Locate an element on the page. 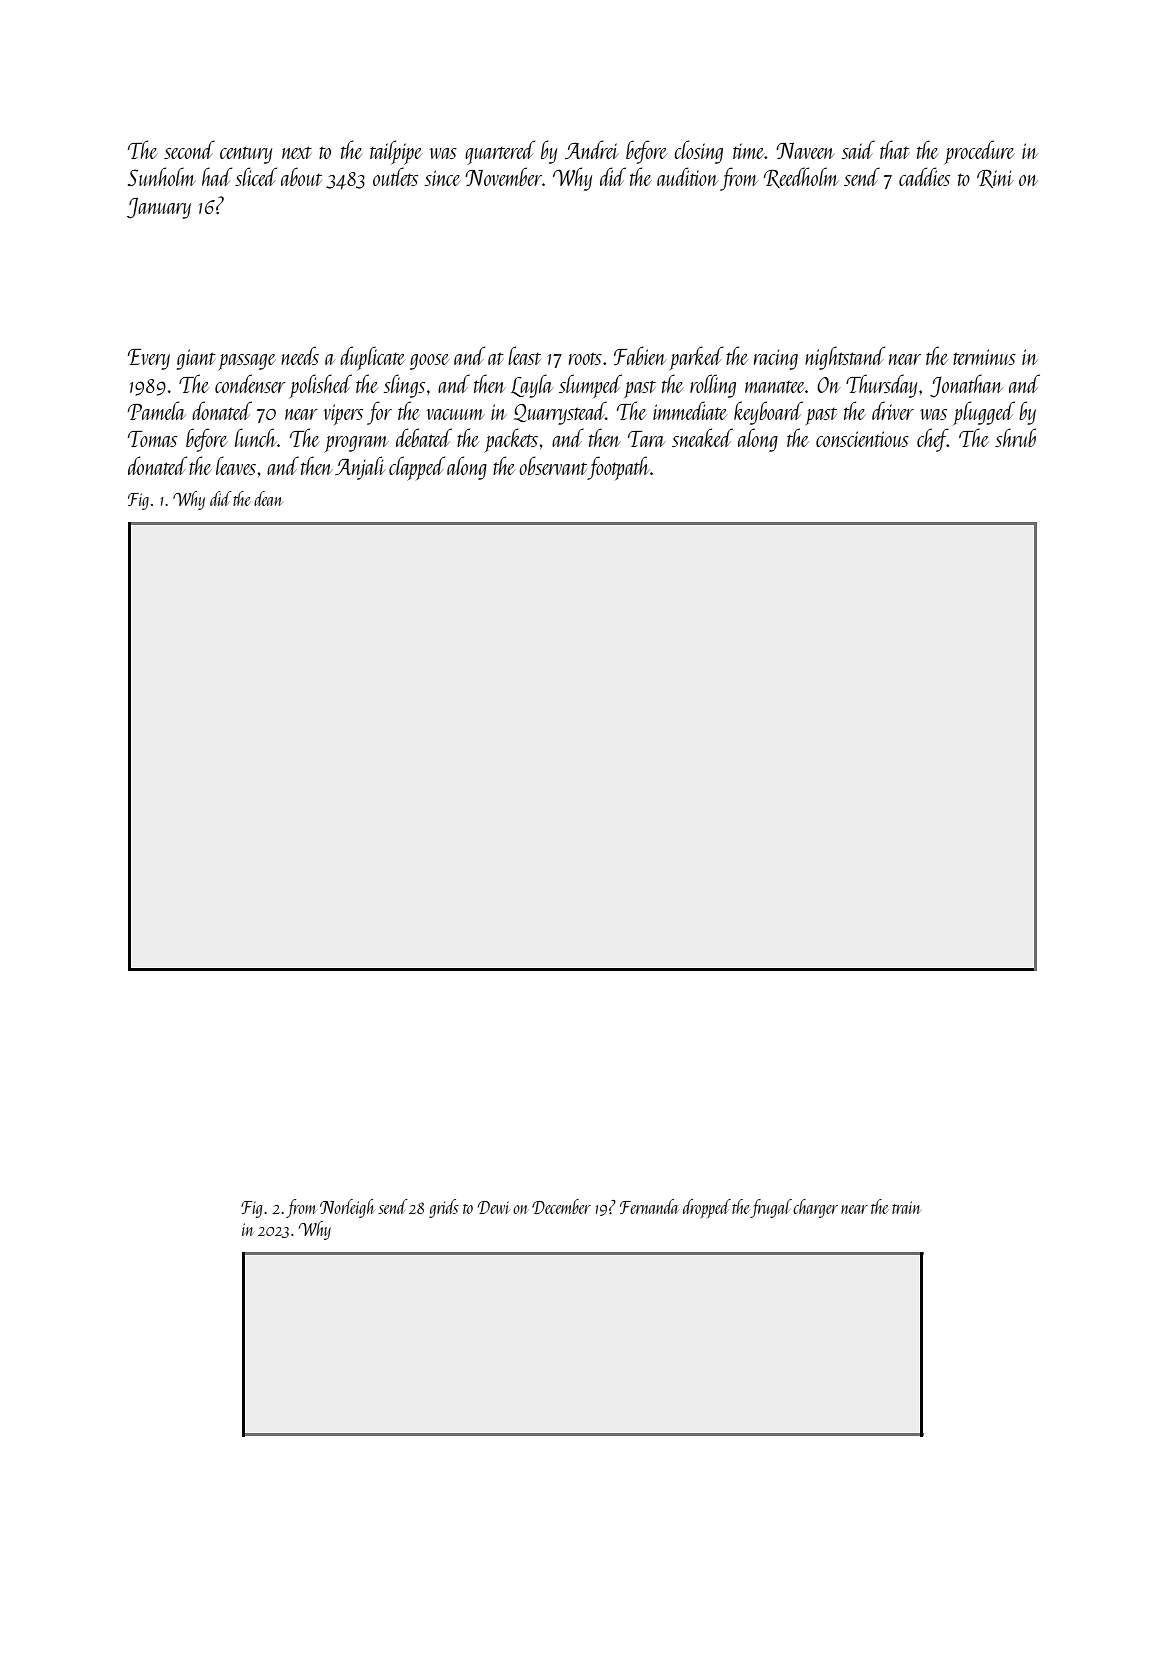 The height and width of the image is (1654, 1165). footpath is located at coordinates (619, 468).
